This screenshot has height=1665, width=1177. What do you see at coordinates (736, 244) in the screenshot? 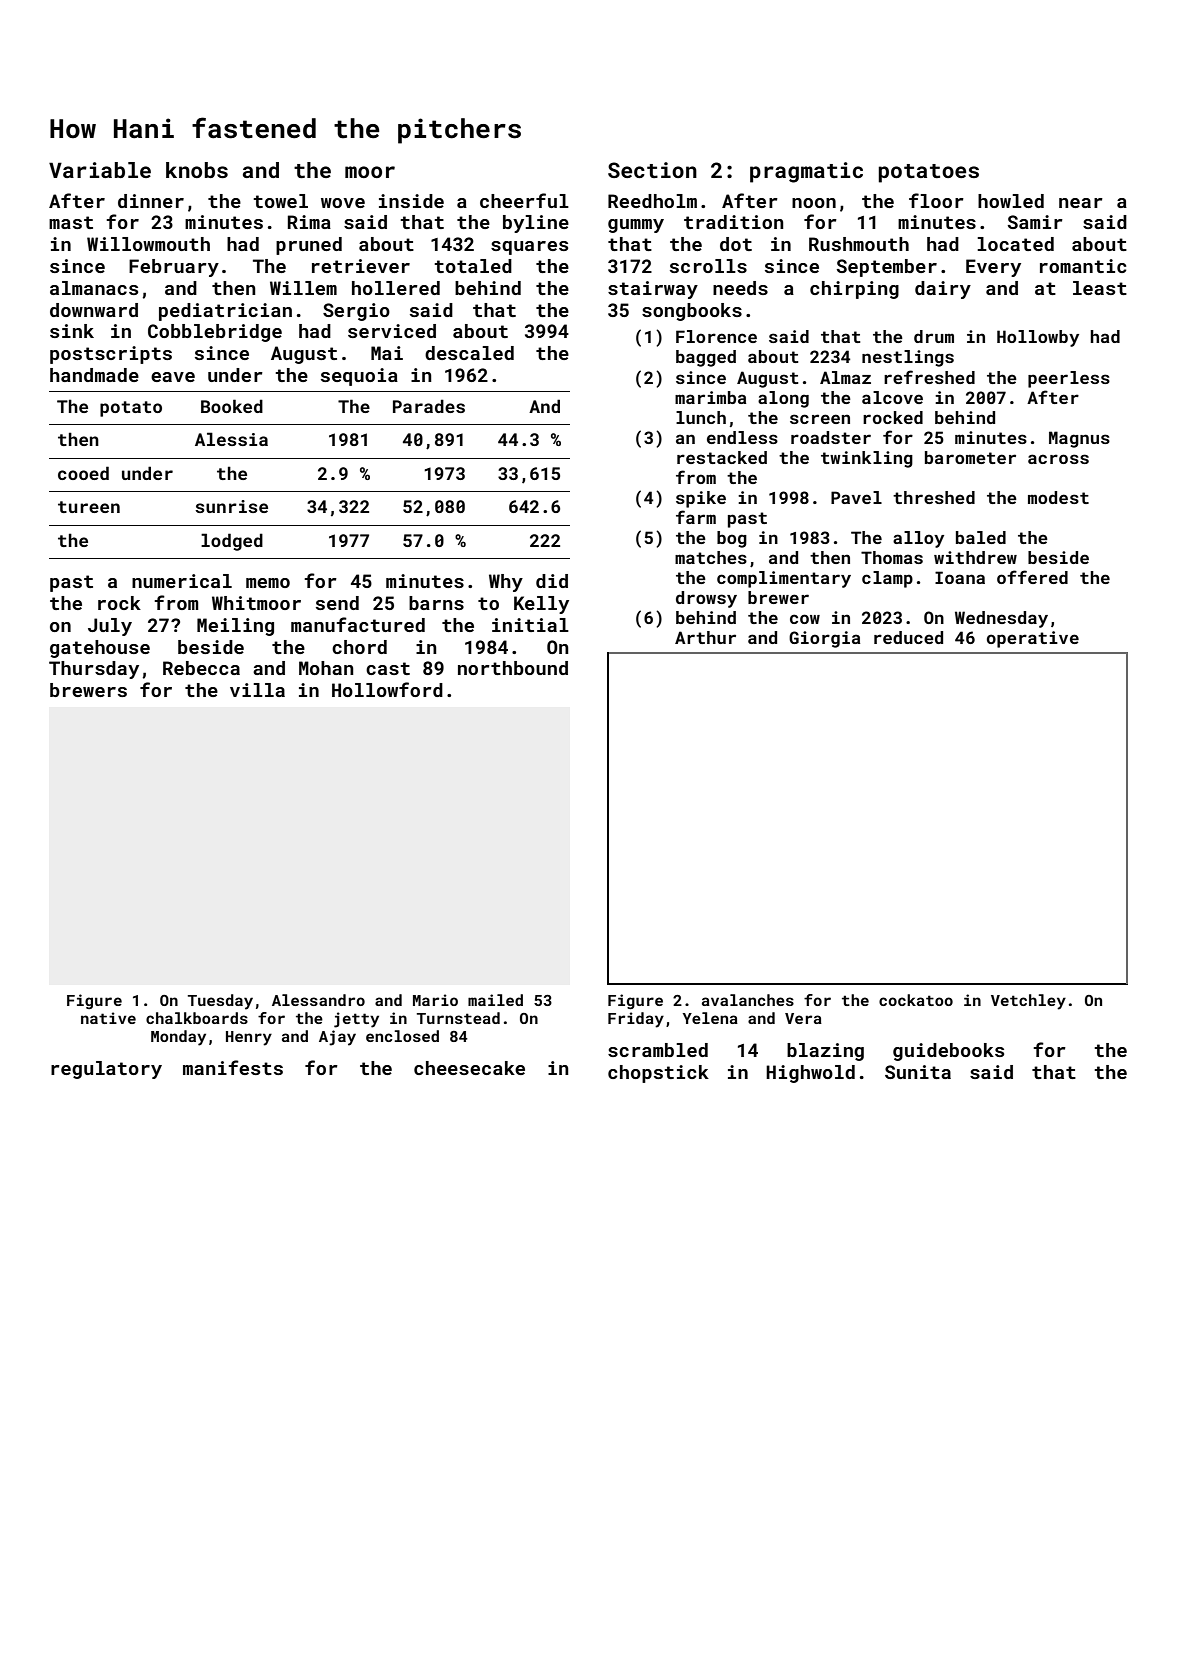
I see `dot` at bounding box center [736, 244].
